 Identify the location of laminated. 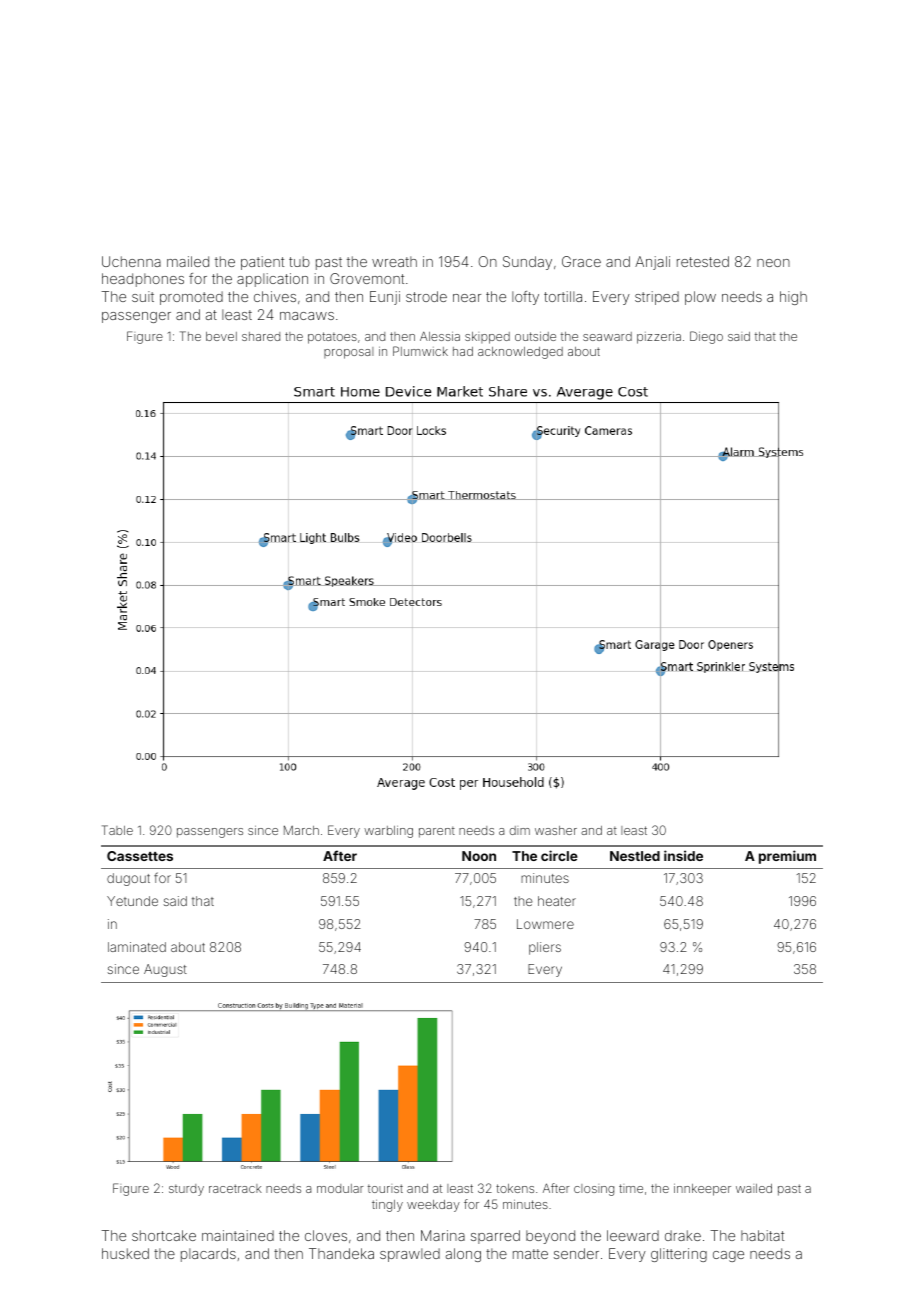
(137, 947).
